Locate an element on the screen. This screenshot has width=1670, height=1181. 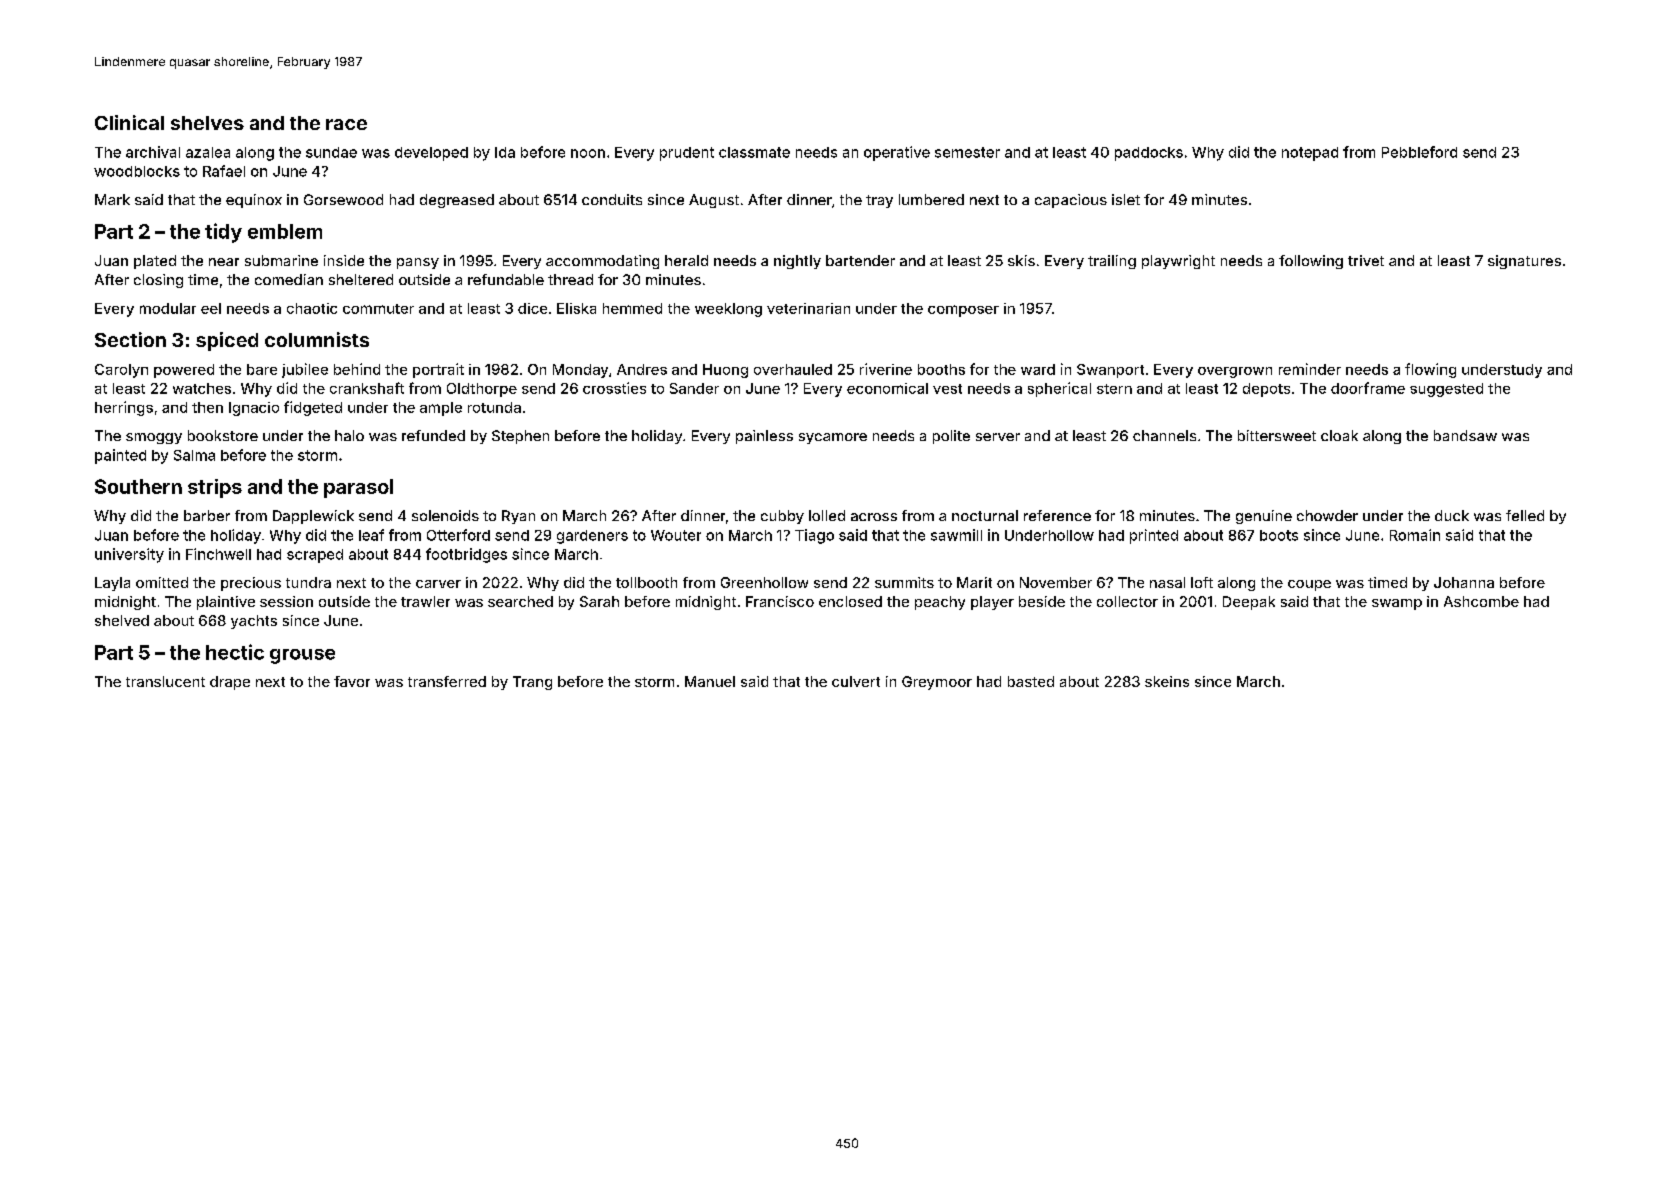
Johanna is located at coordinates (1464, 582).
